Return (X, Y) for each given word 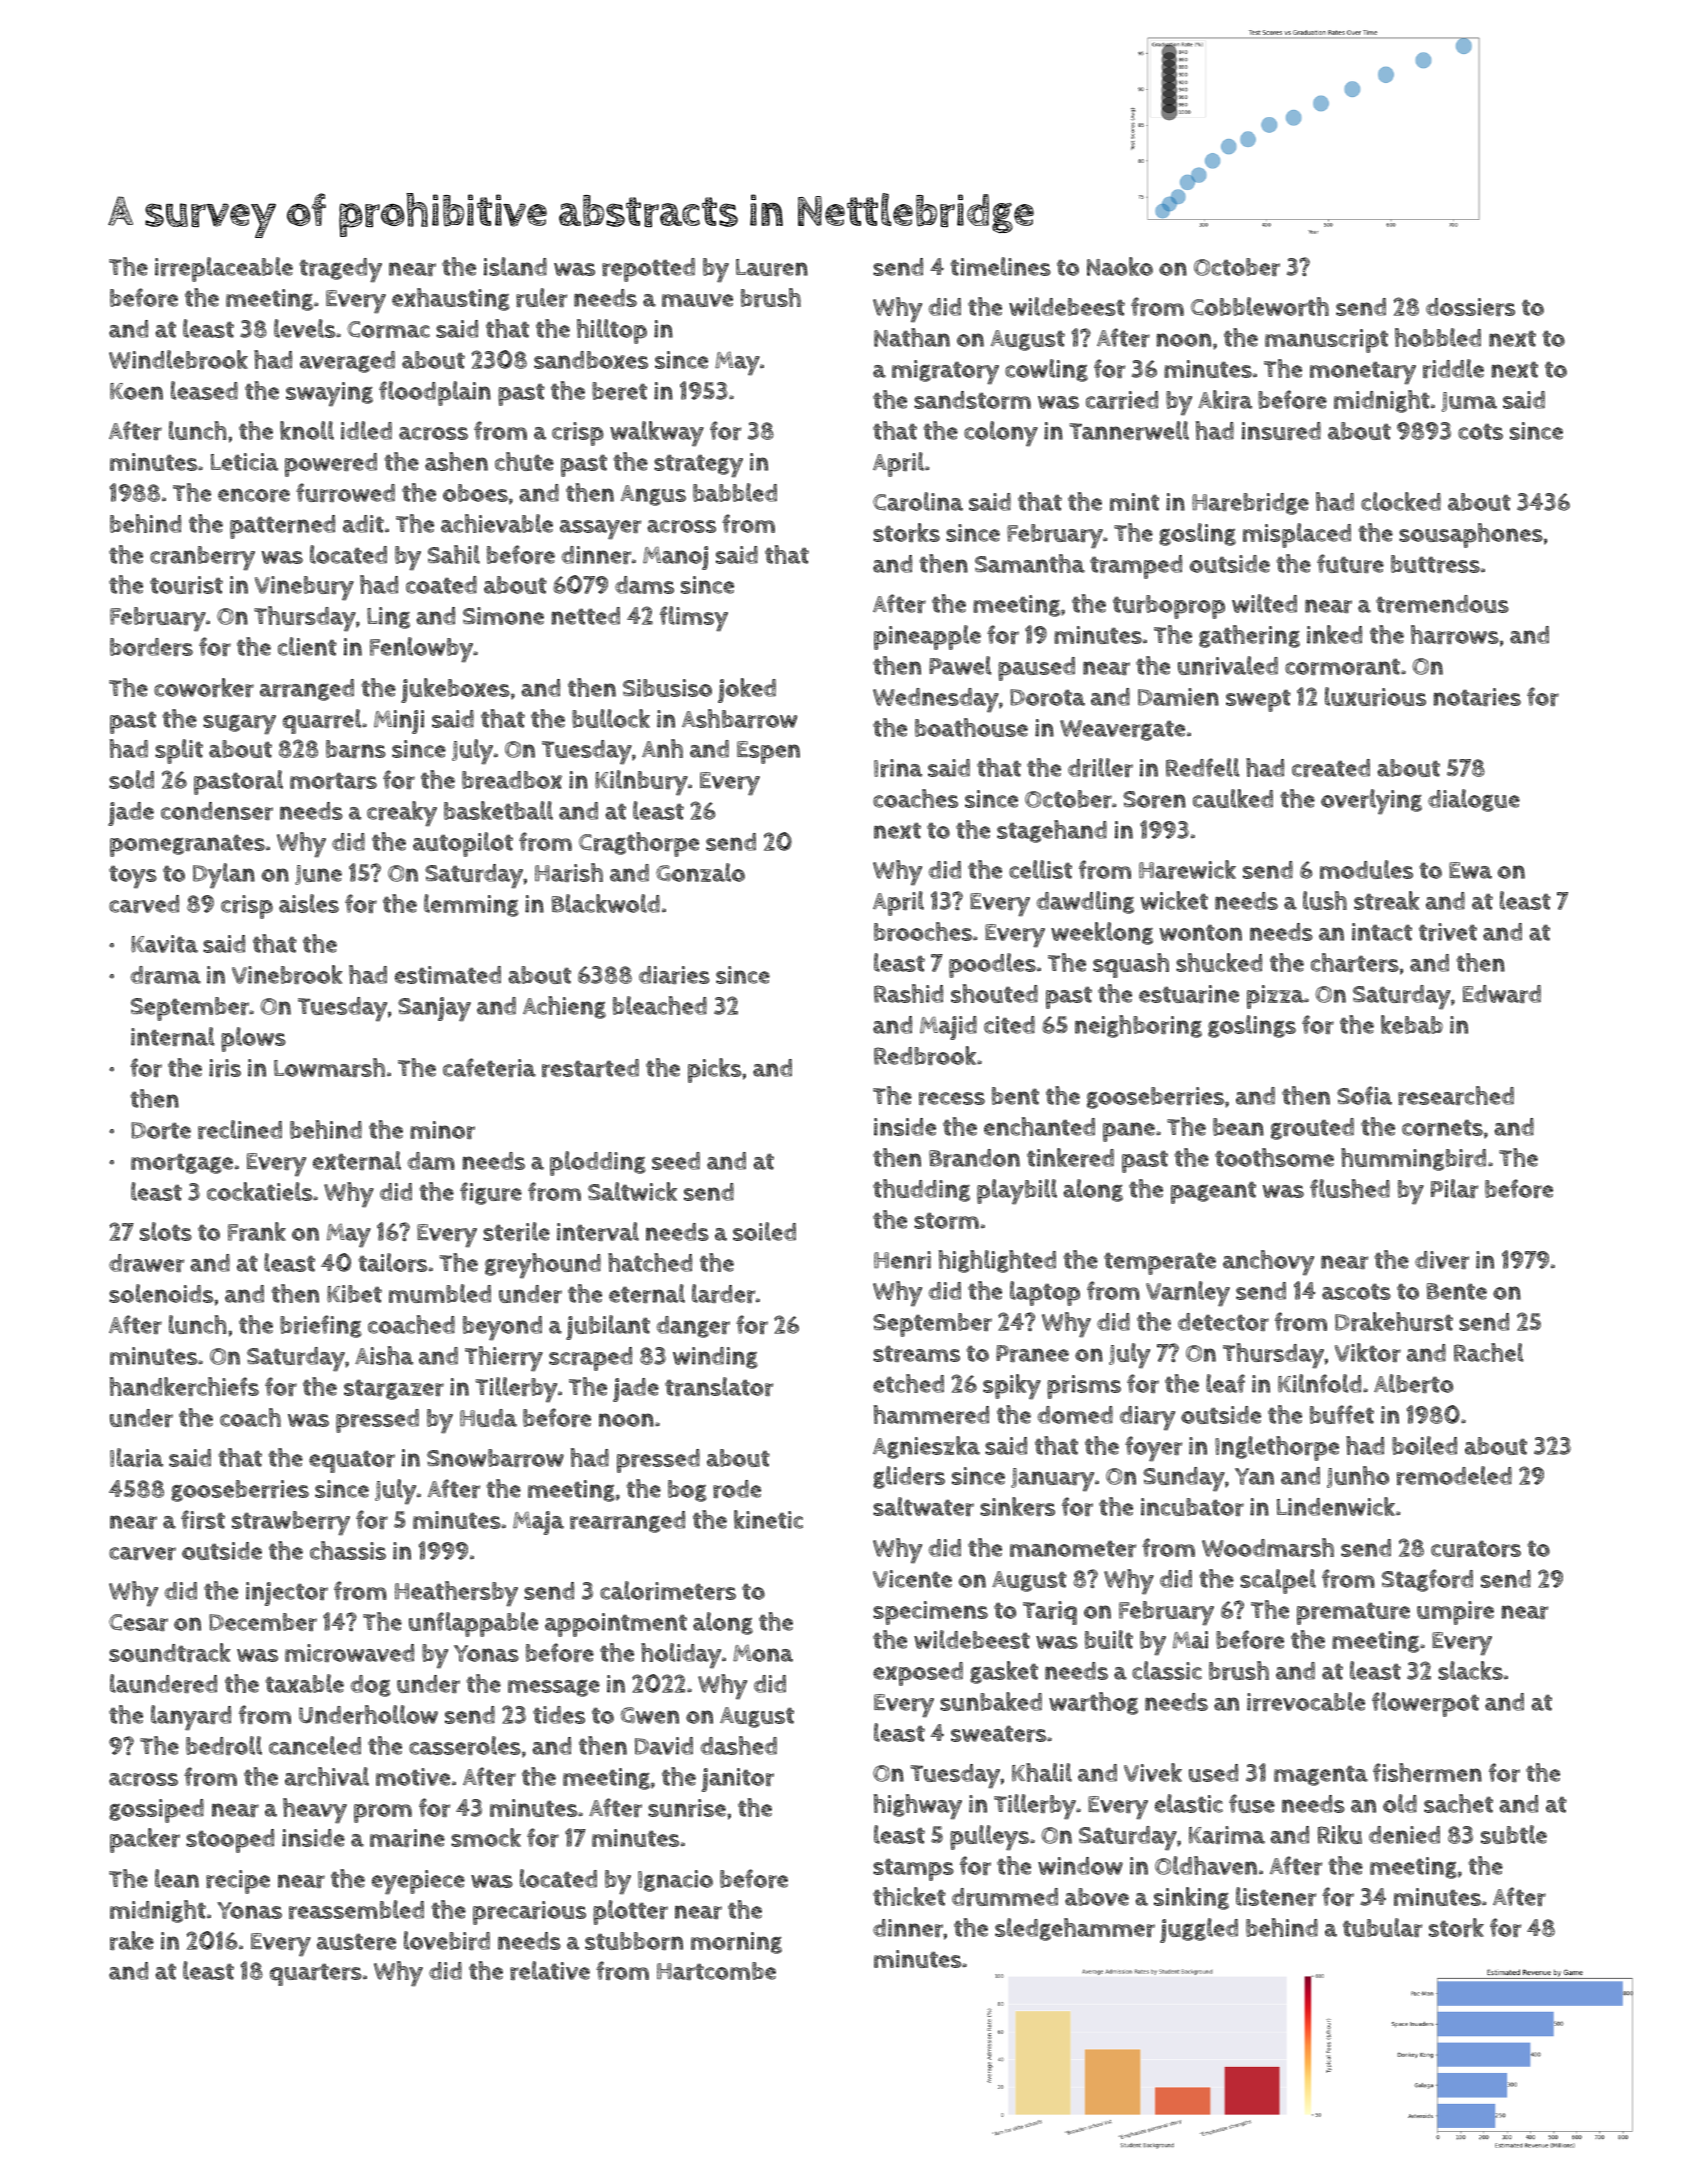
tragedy (340, 270)
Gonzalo (700, 872)
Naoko (1120, 266)
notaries (1477, 697)
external (357, 1160)
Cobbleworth (1260, 306)
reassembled (356, 1909)
